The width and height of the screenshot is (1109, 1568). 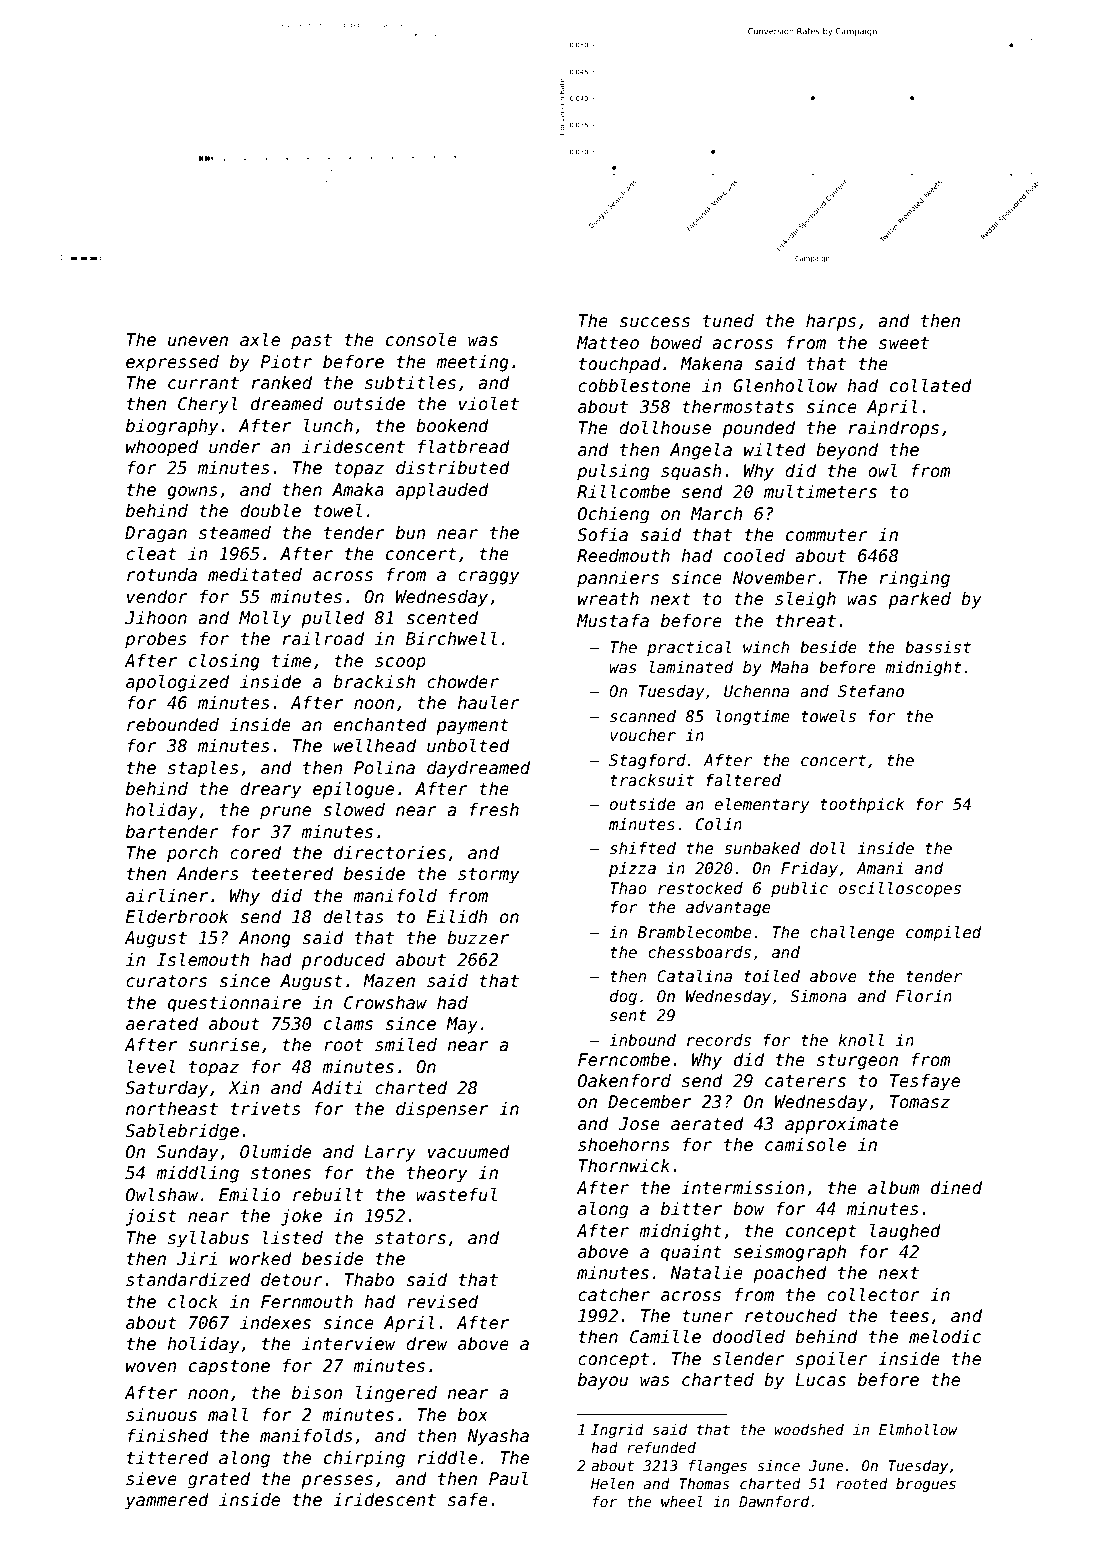 What do you see at coordinates (900, 889) in the screenshot?
I see `oscilloscopes` at bounding box center [900, 889].
